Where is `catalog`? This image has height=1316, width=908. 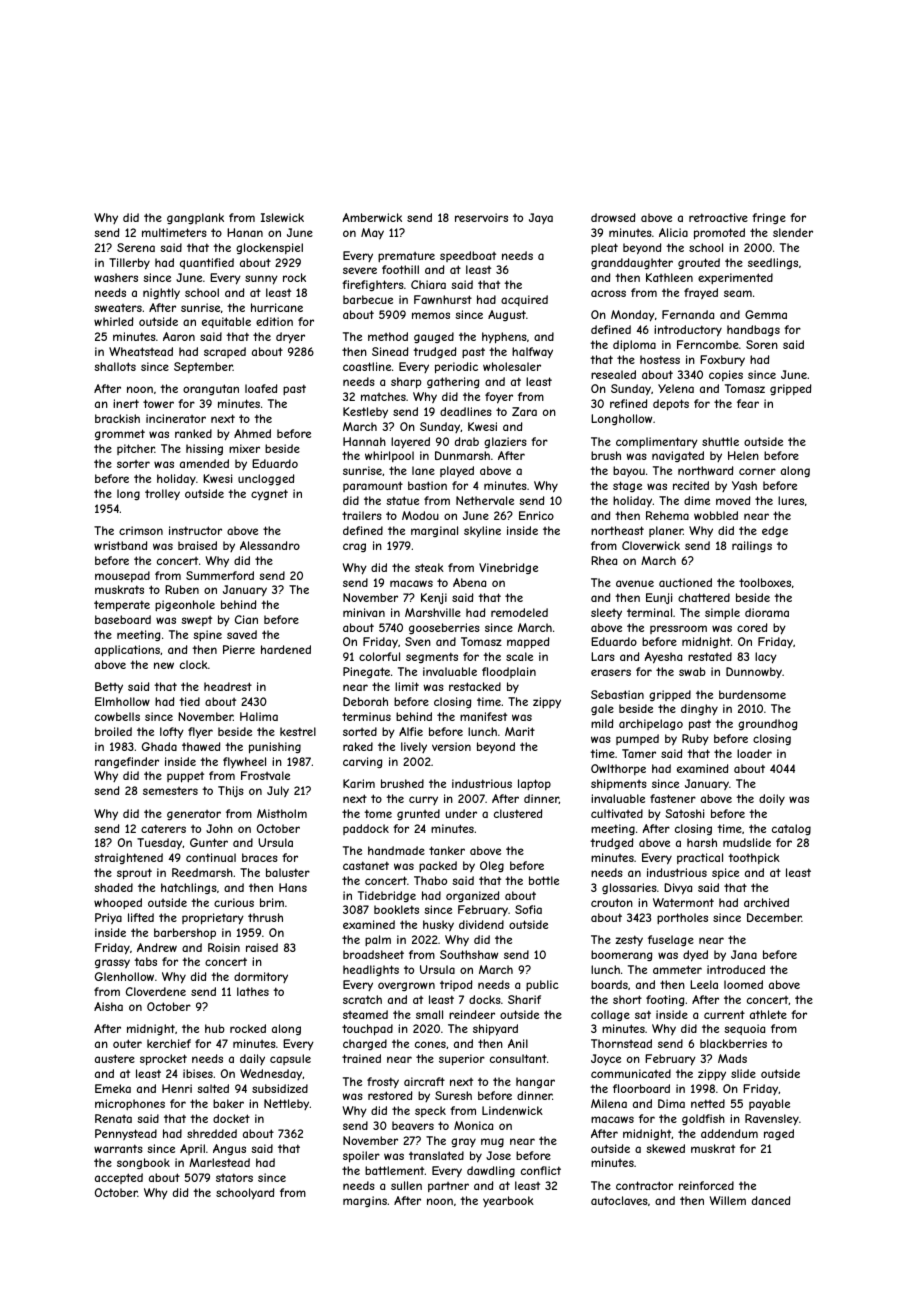 catalog is located at coordinates (791, 829).
